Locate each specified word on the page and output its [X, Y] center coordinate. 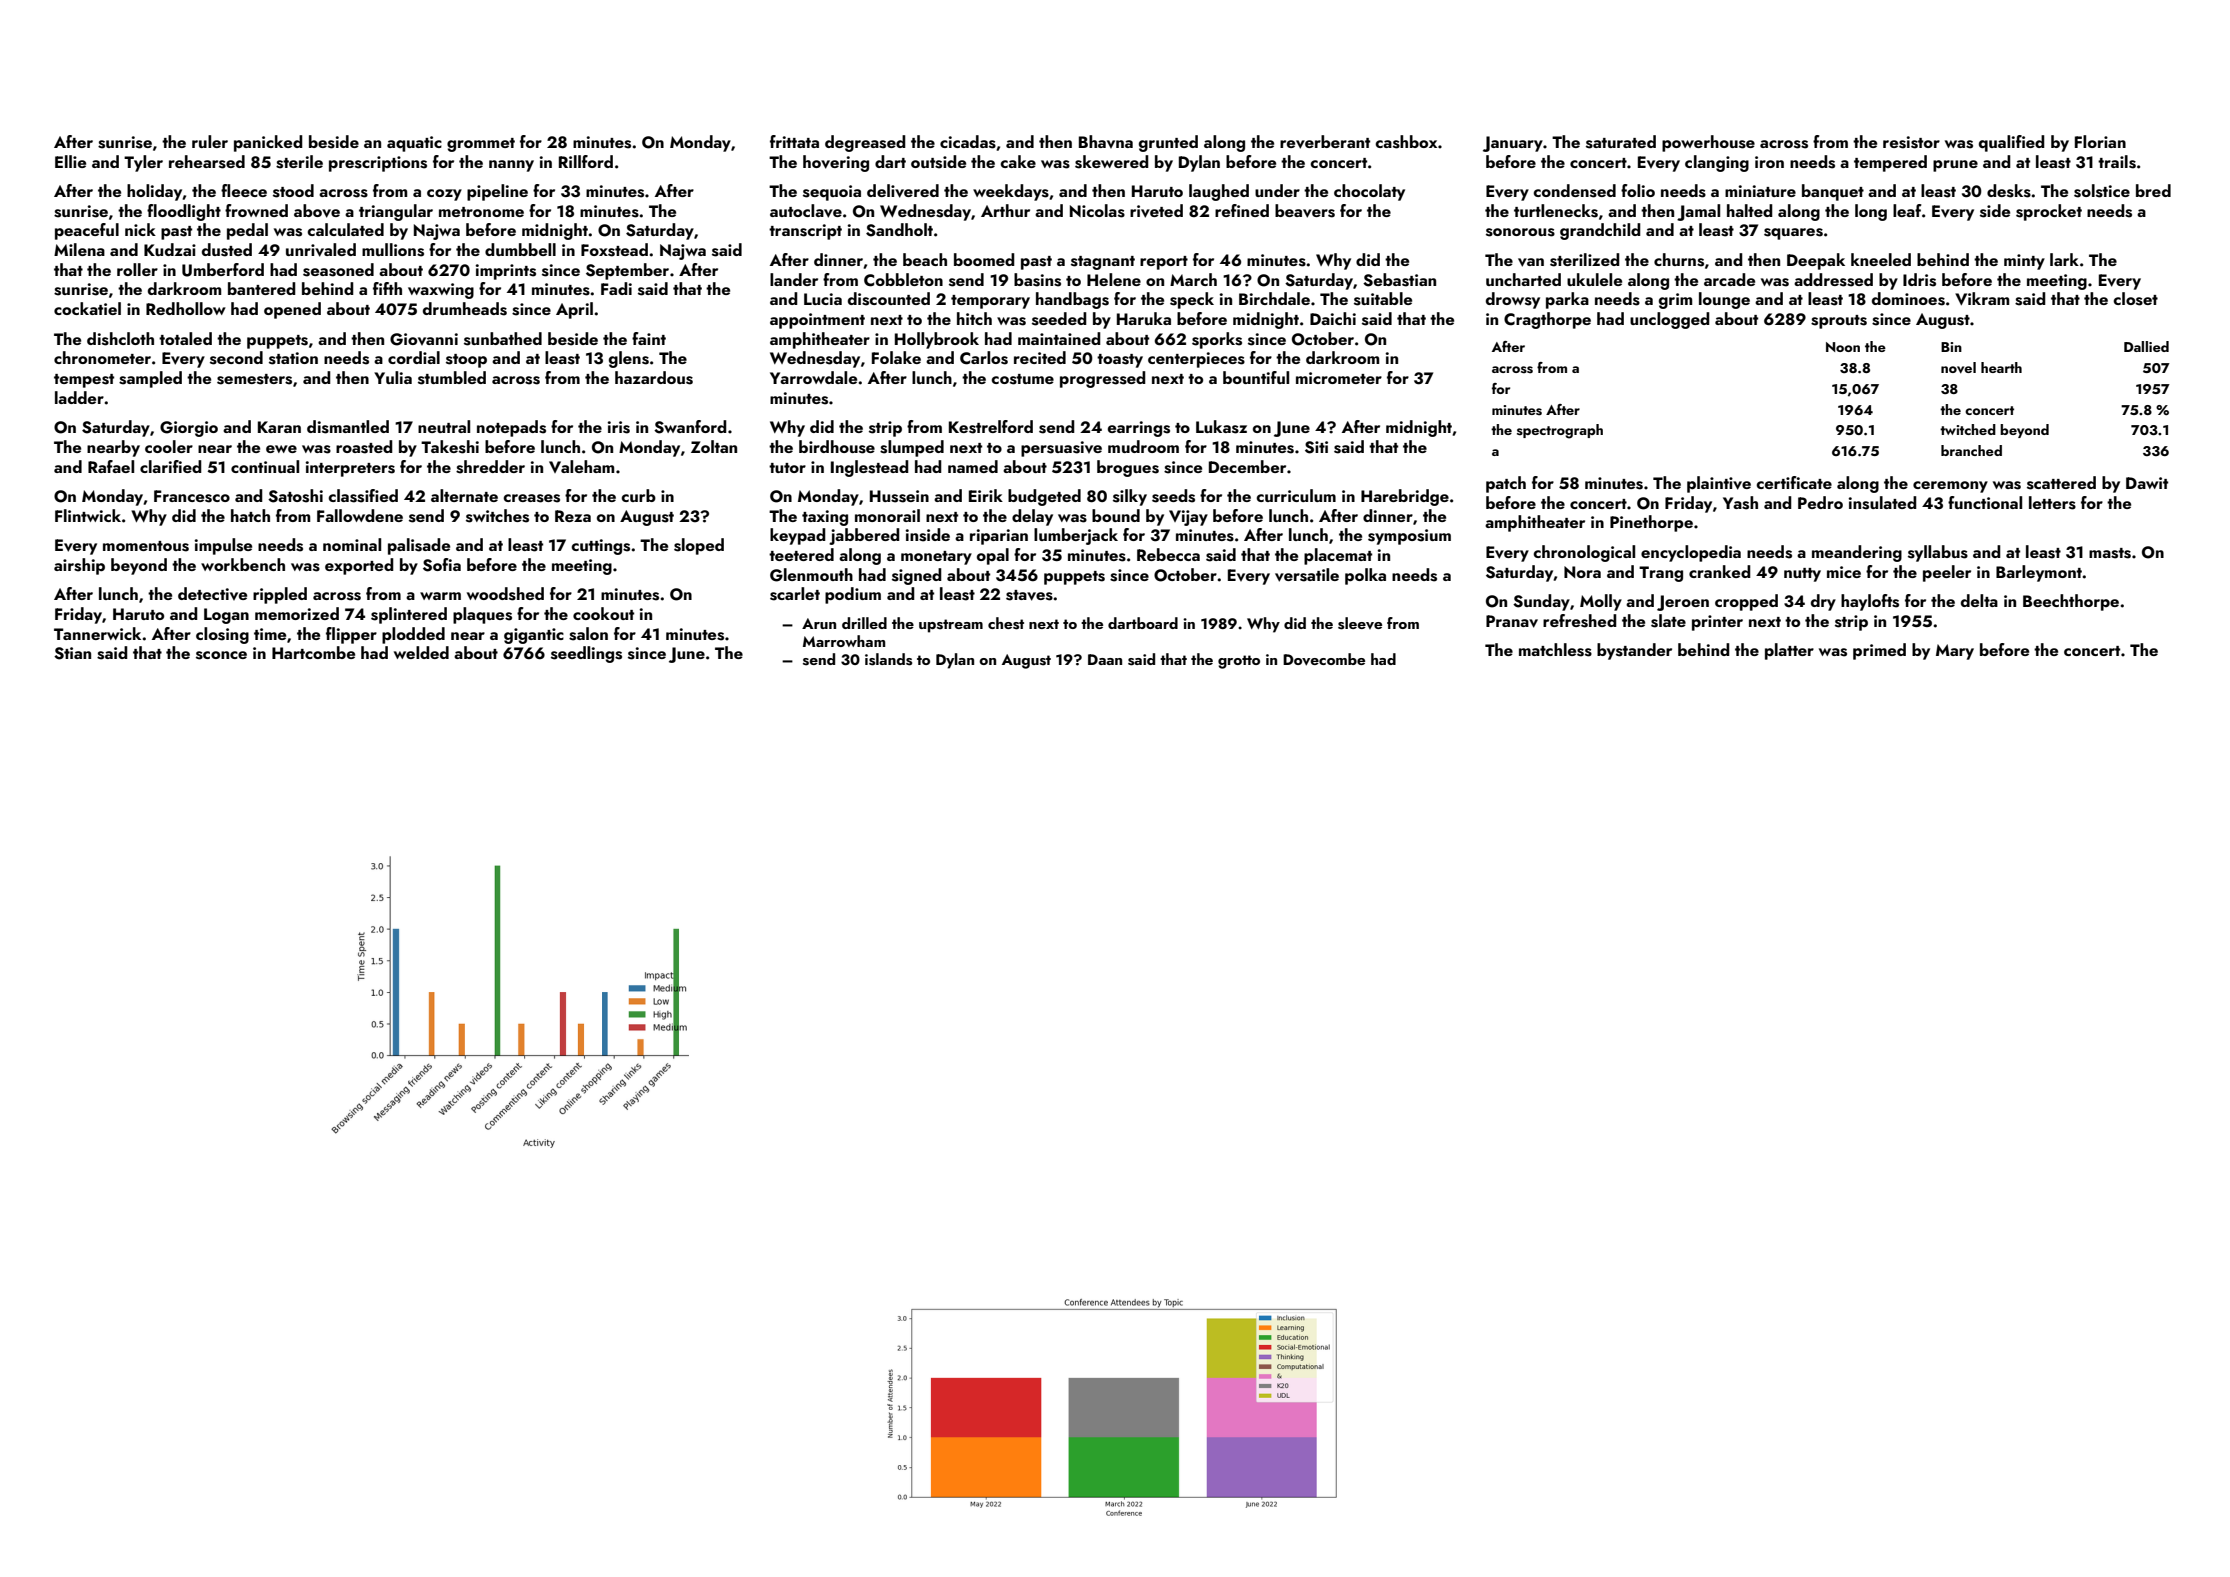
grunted [1168, 143]
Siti [1316, 447]
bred [2153, 190]
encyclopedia [1691, 553]
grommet [481, 145]
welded [421, 652]
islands [888, 659]
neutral [444, 426]
